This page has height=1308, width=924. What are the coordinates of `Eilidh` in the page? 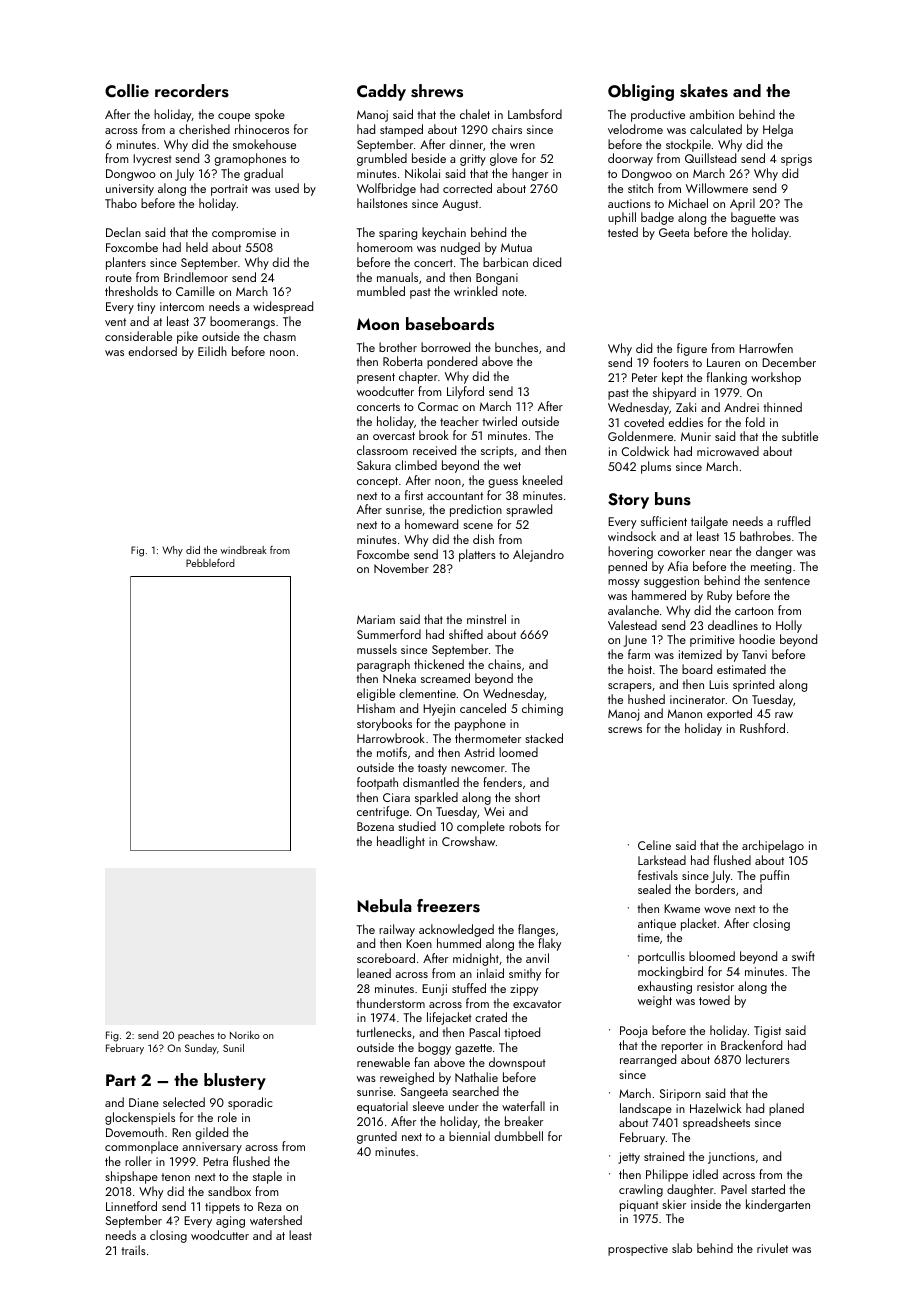 It's located at (212, 351).
